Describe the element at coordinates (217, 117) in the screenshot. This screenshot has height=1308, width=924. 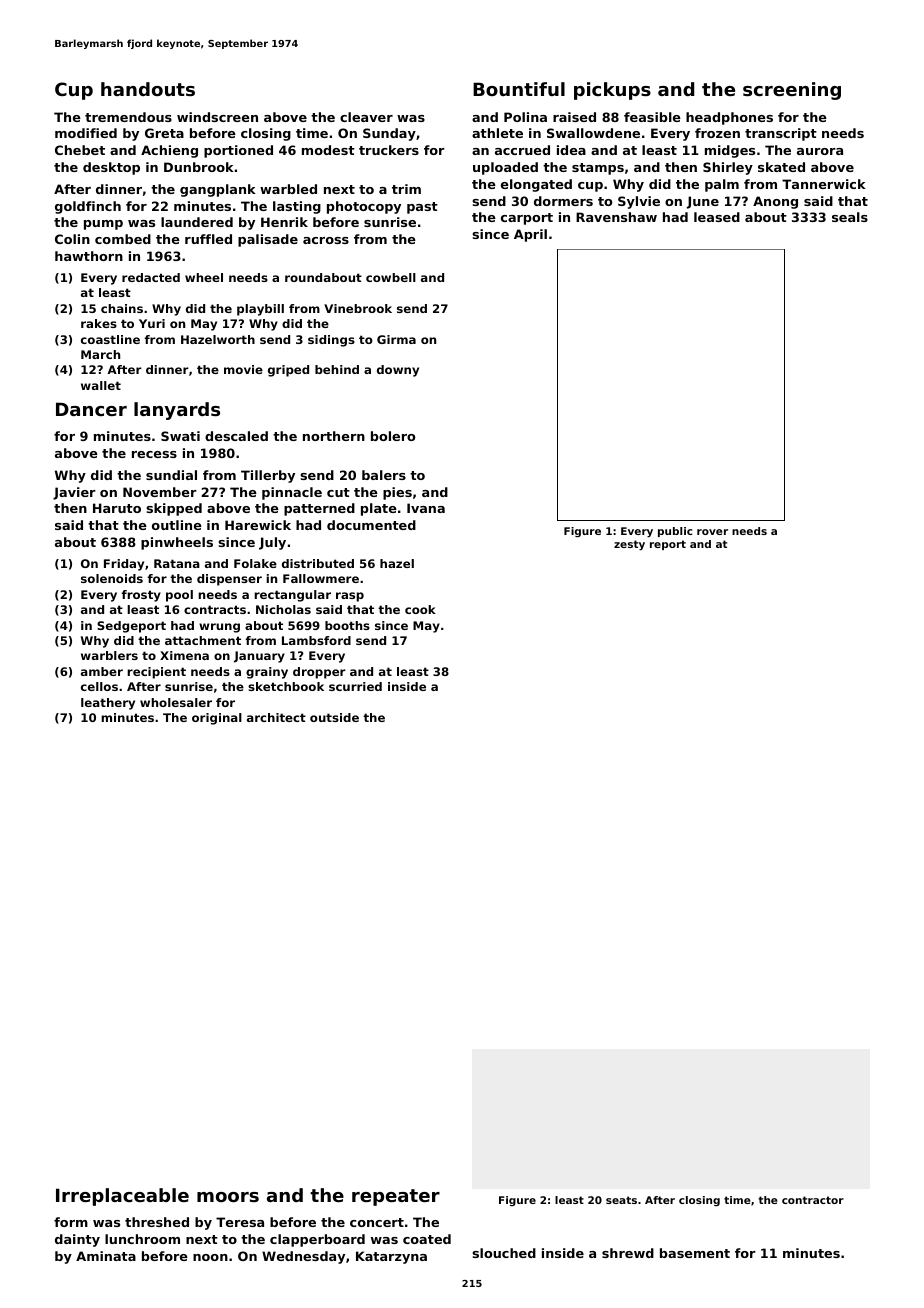
I see `windscreen` at that location.
